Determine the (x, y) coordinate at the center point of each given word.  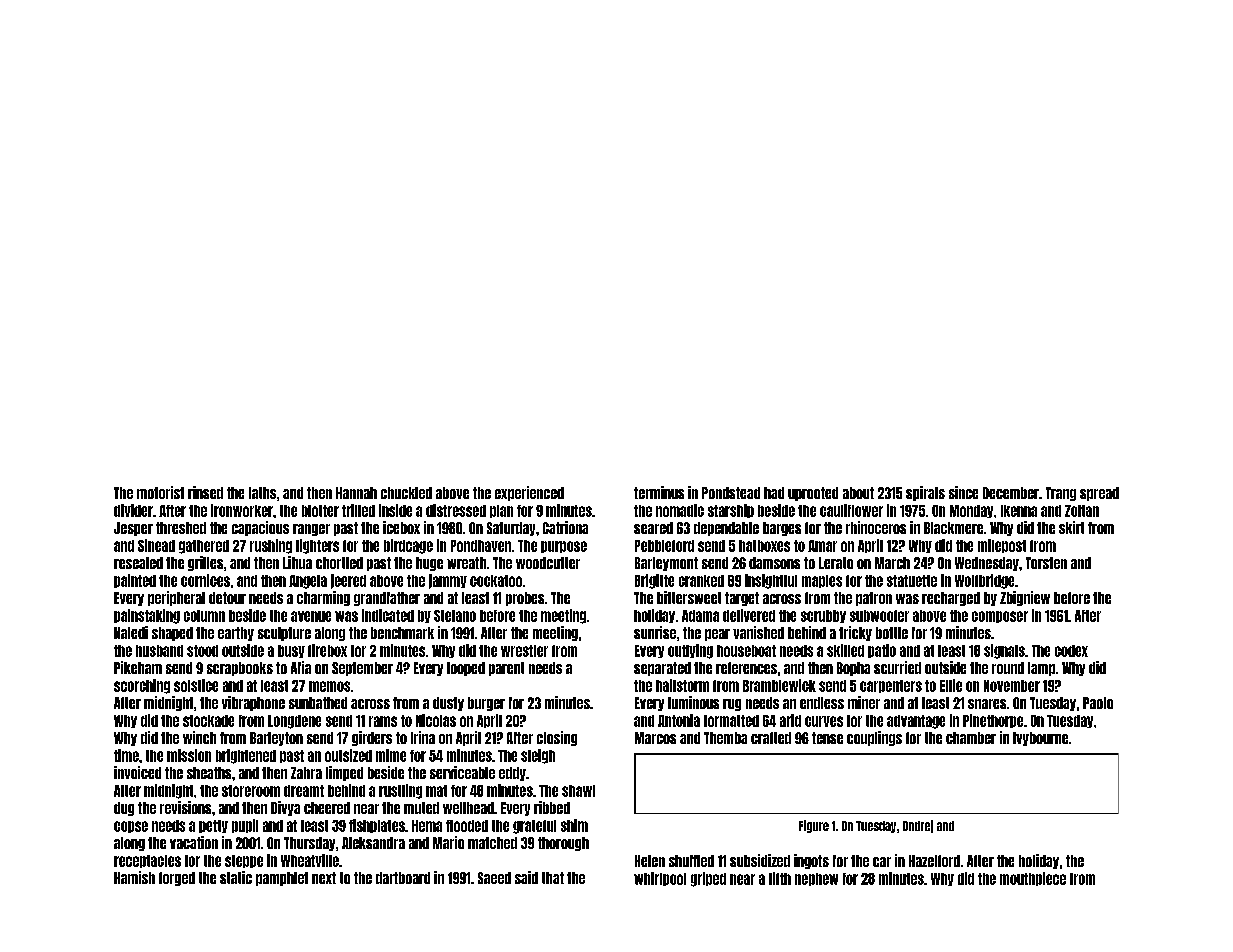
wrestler (524, 651)
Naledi (131, 632)
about (858, 493)
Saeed (494, 878)
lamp (1041, 669)
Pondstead (731, 493)
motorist (160, 492)
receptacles (147, 861)
